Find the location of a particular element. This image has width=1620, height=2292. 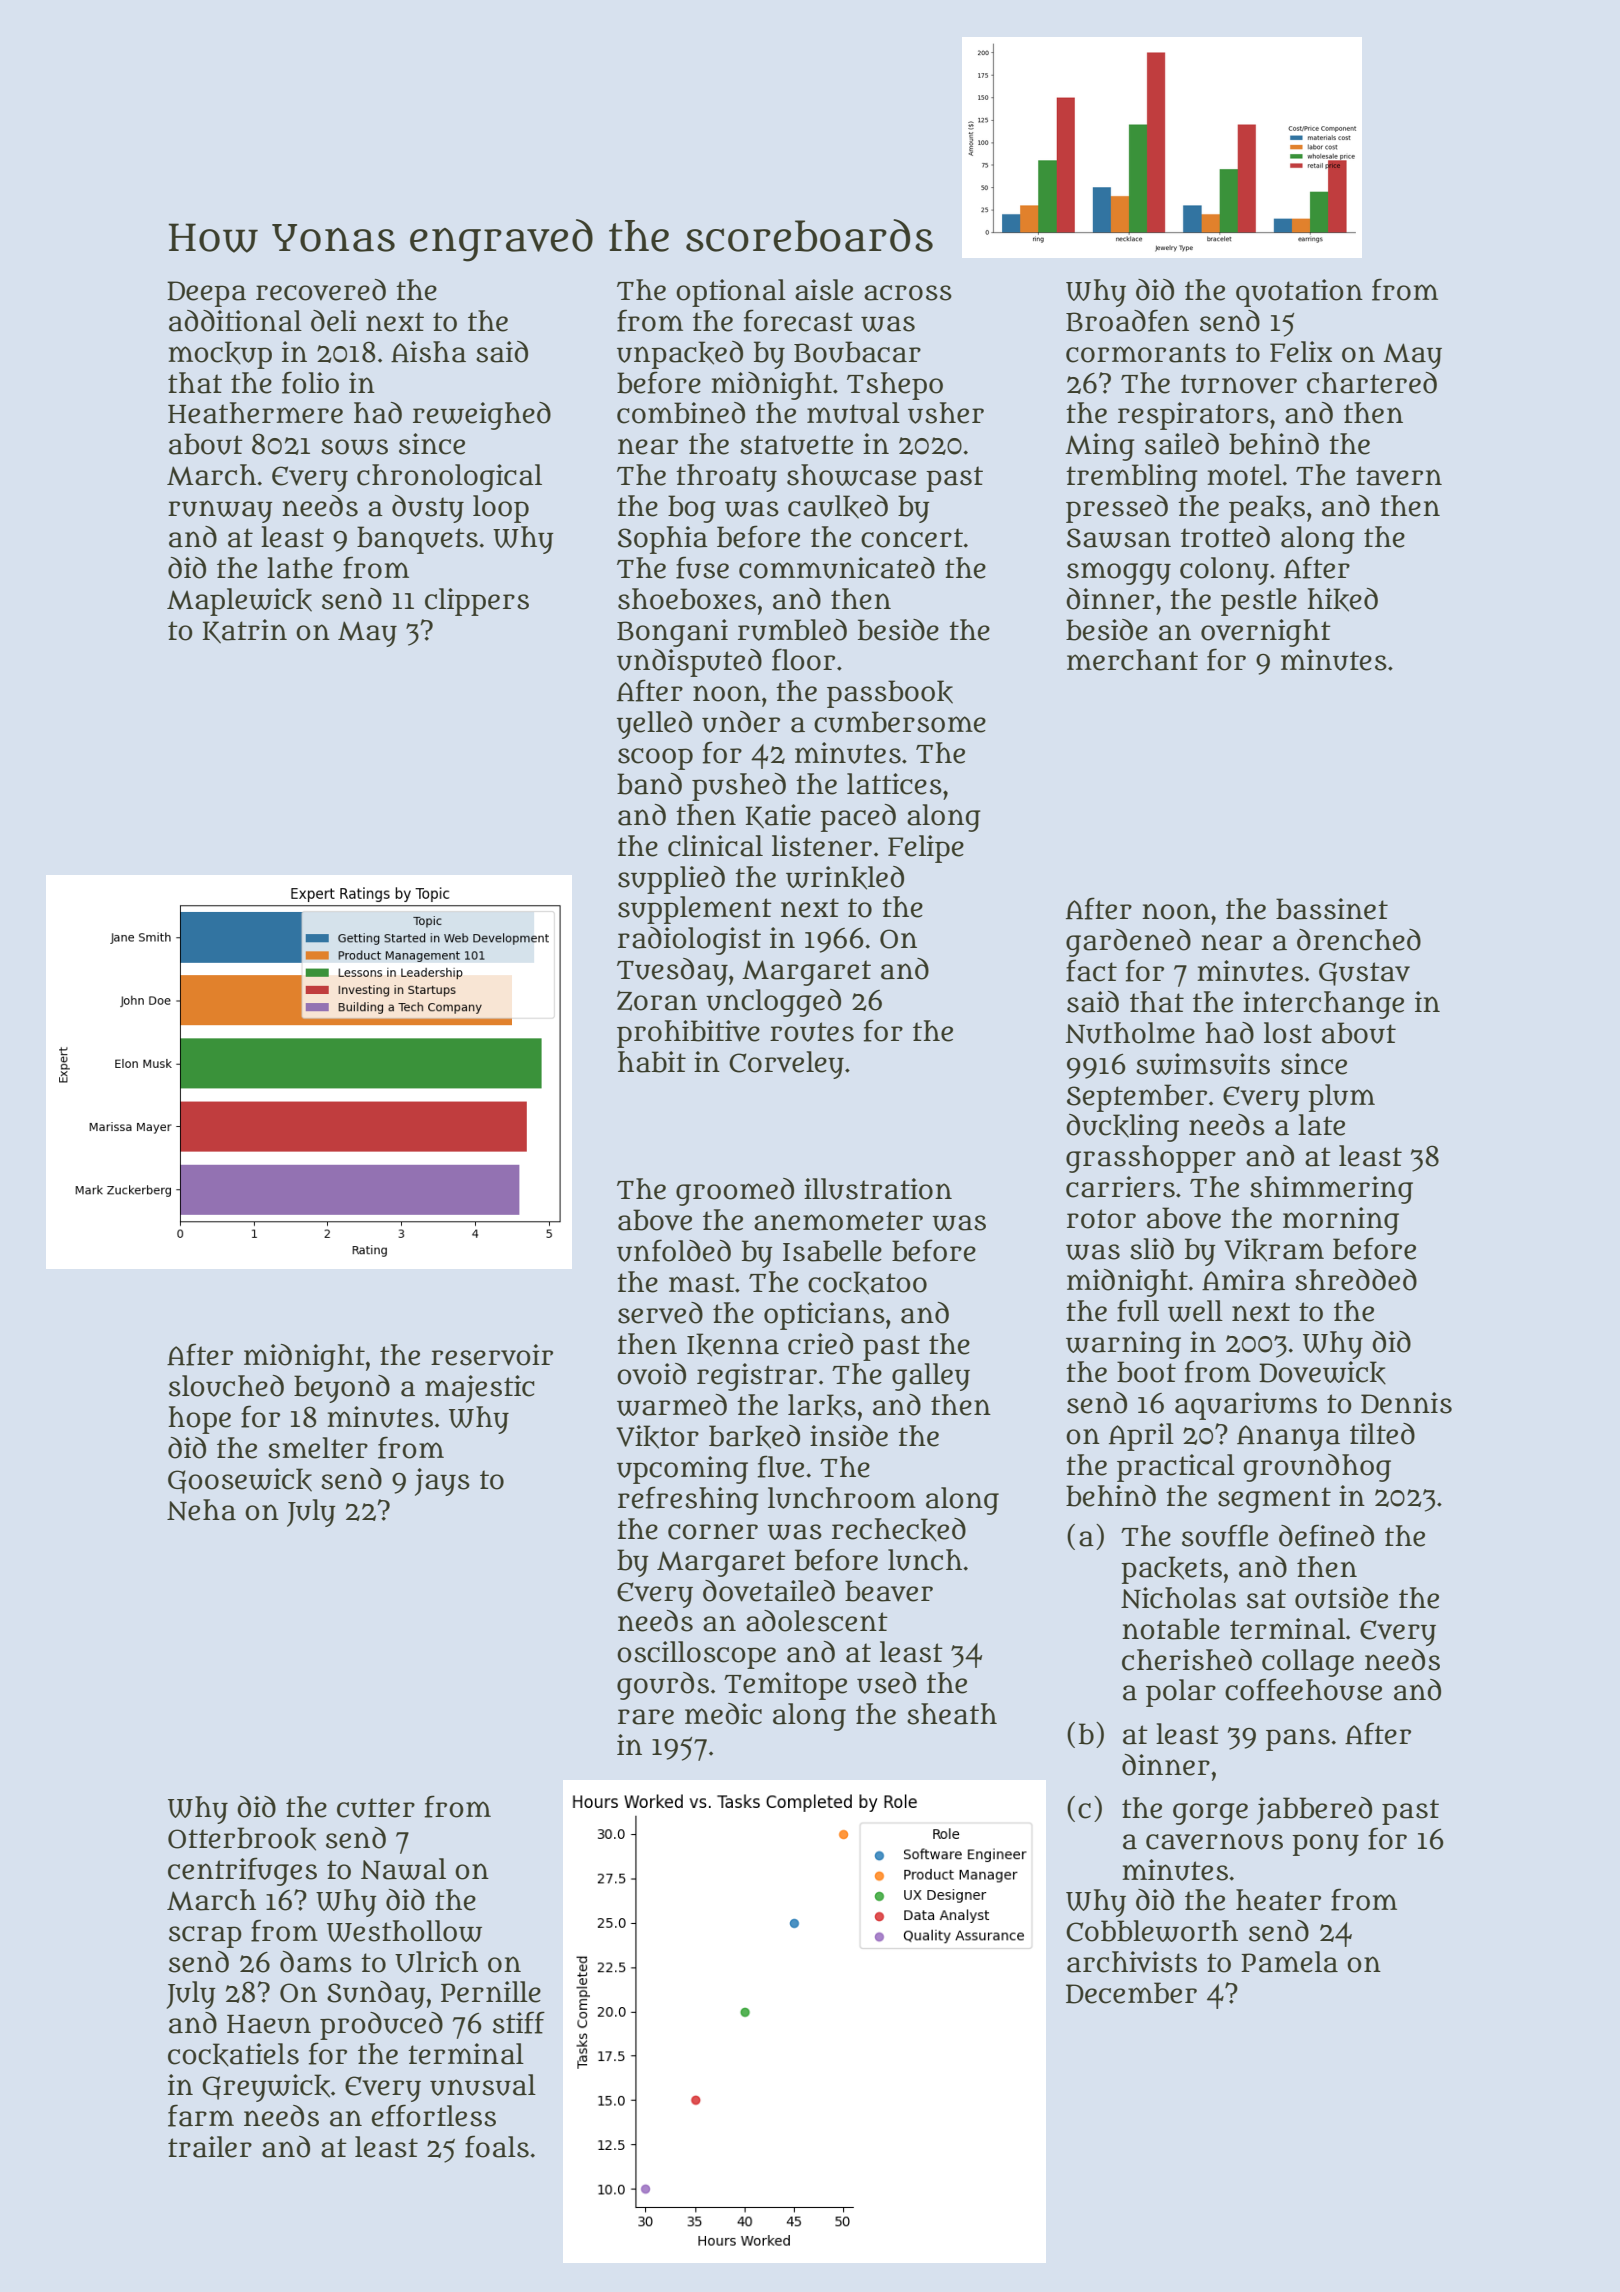

recovered is located at coordinates (321, 290).
